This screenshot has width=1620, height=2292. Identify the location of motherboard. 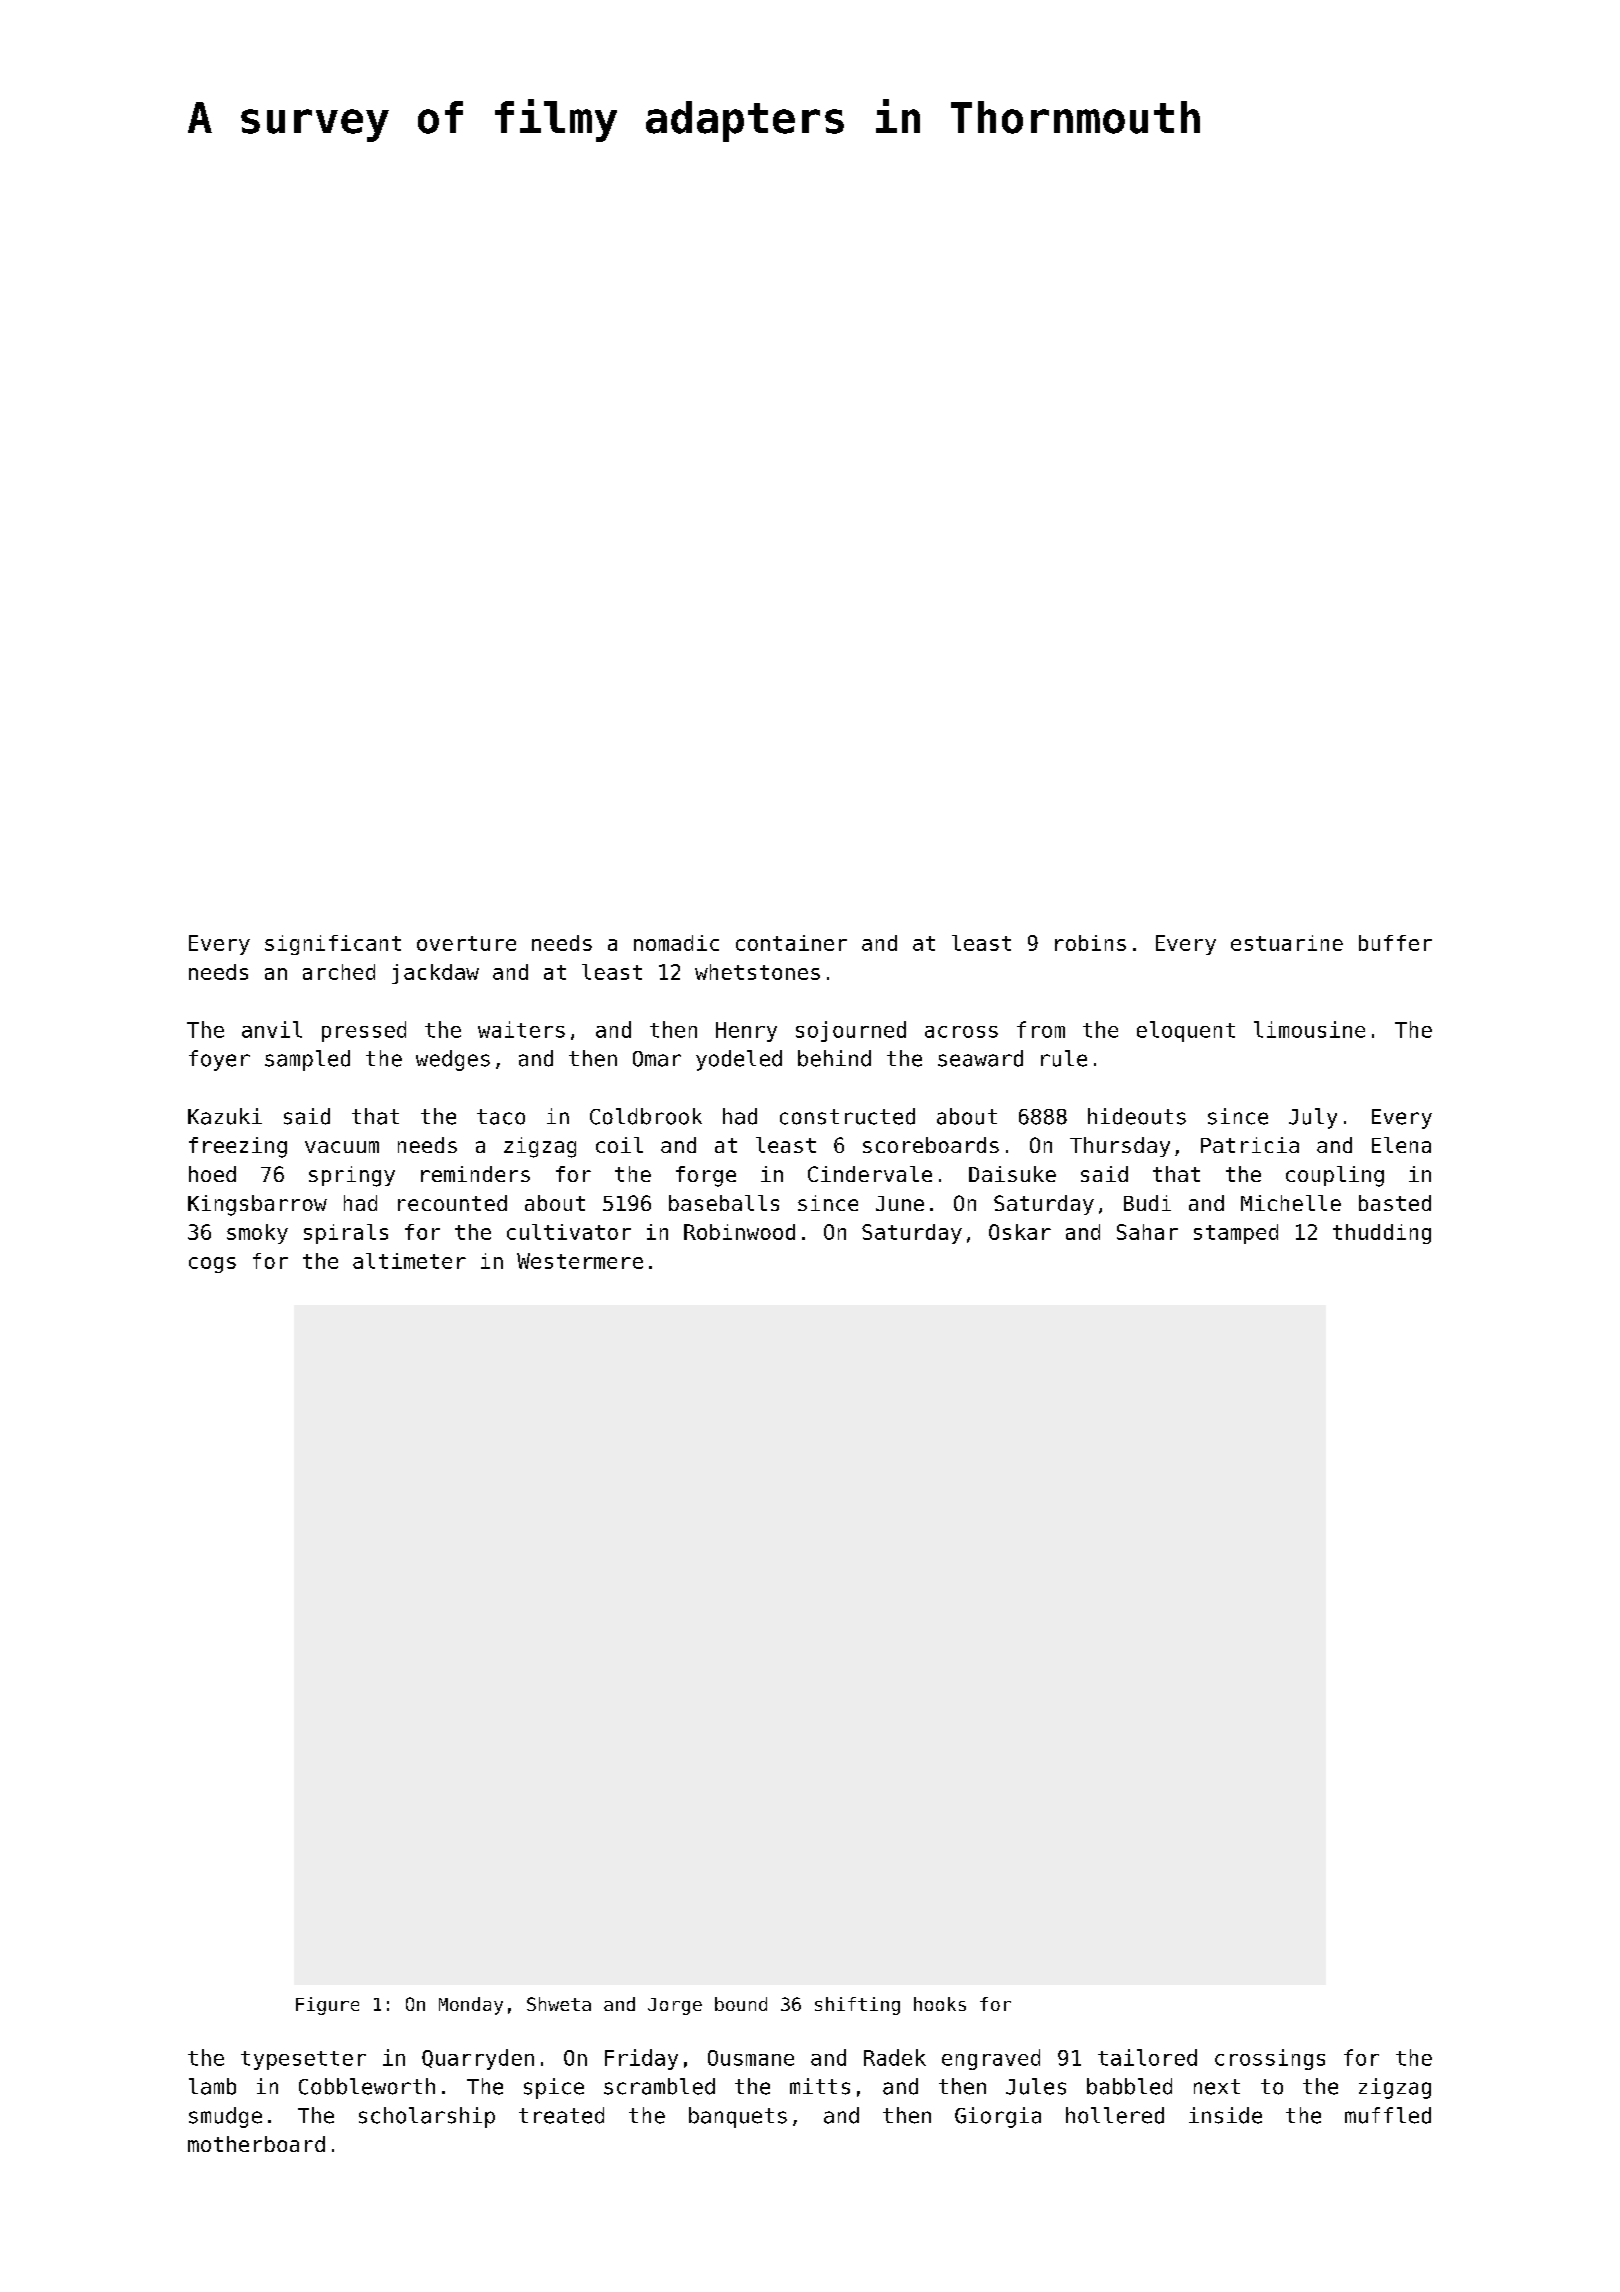
(256, 2144).
